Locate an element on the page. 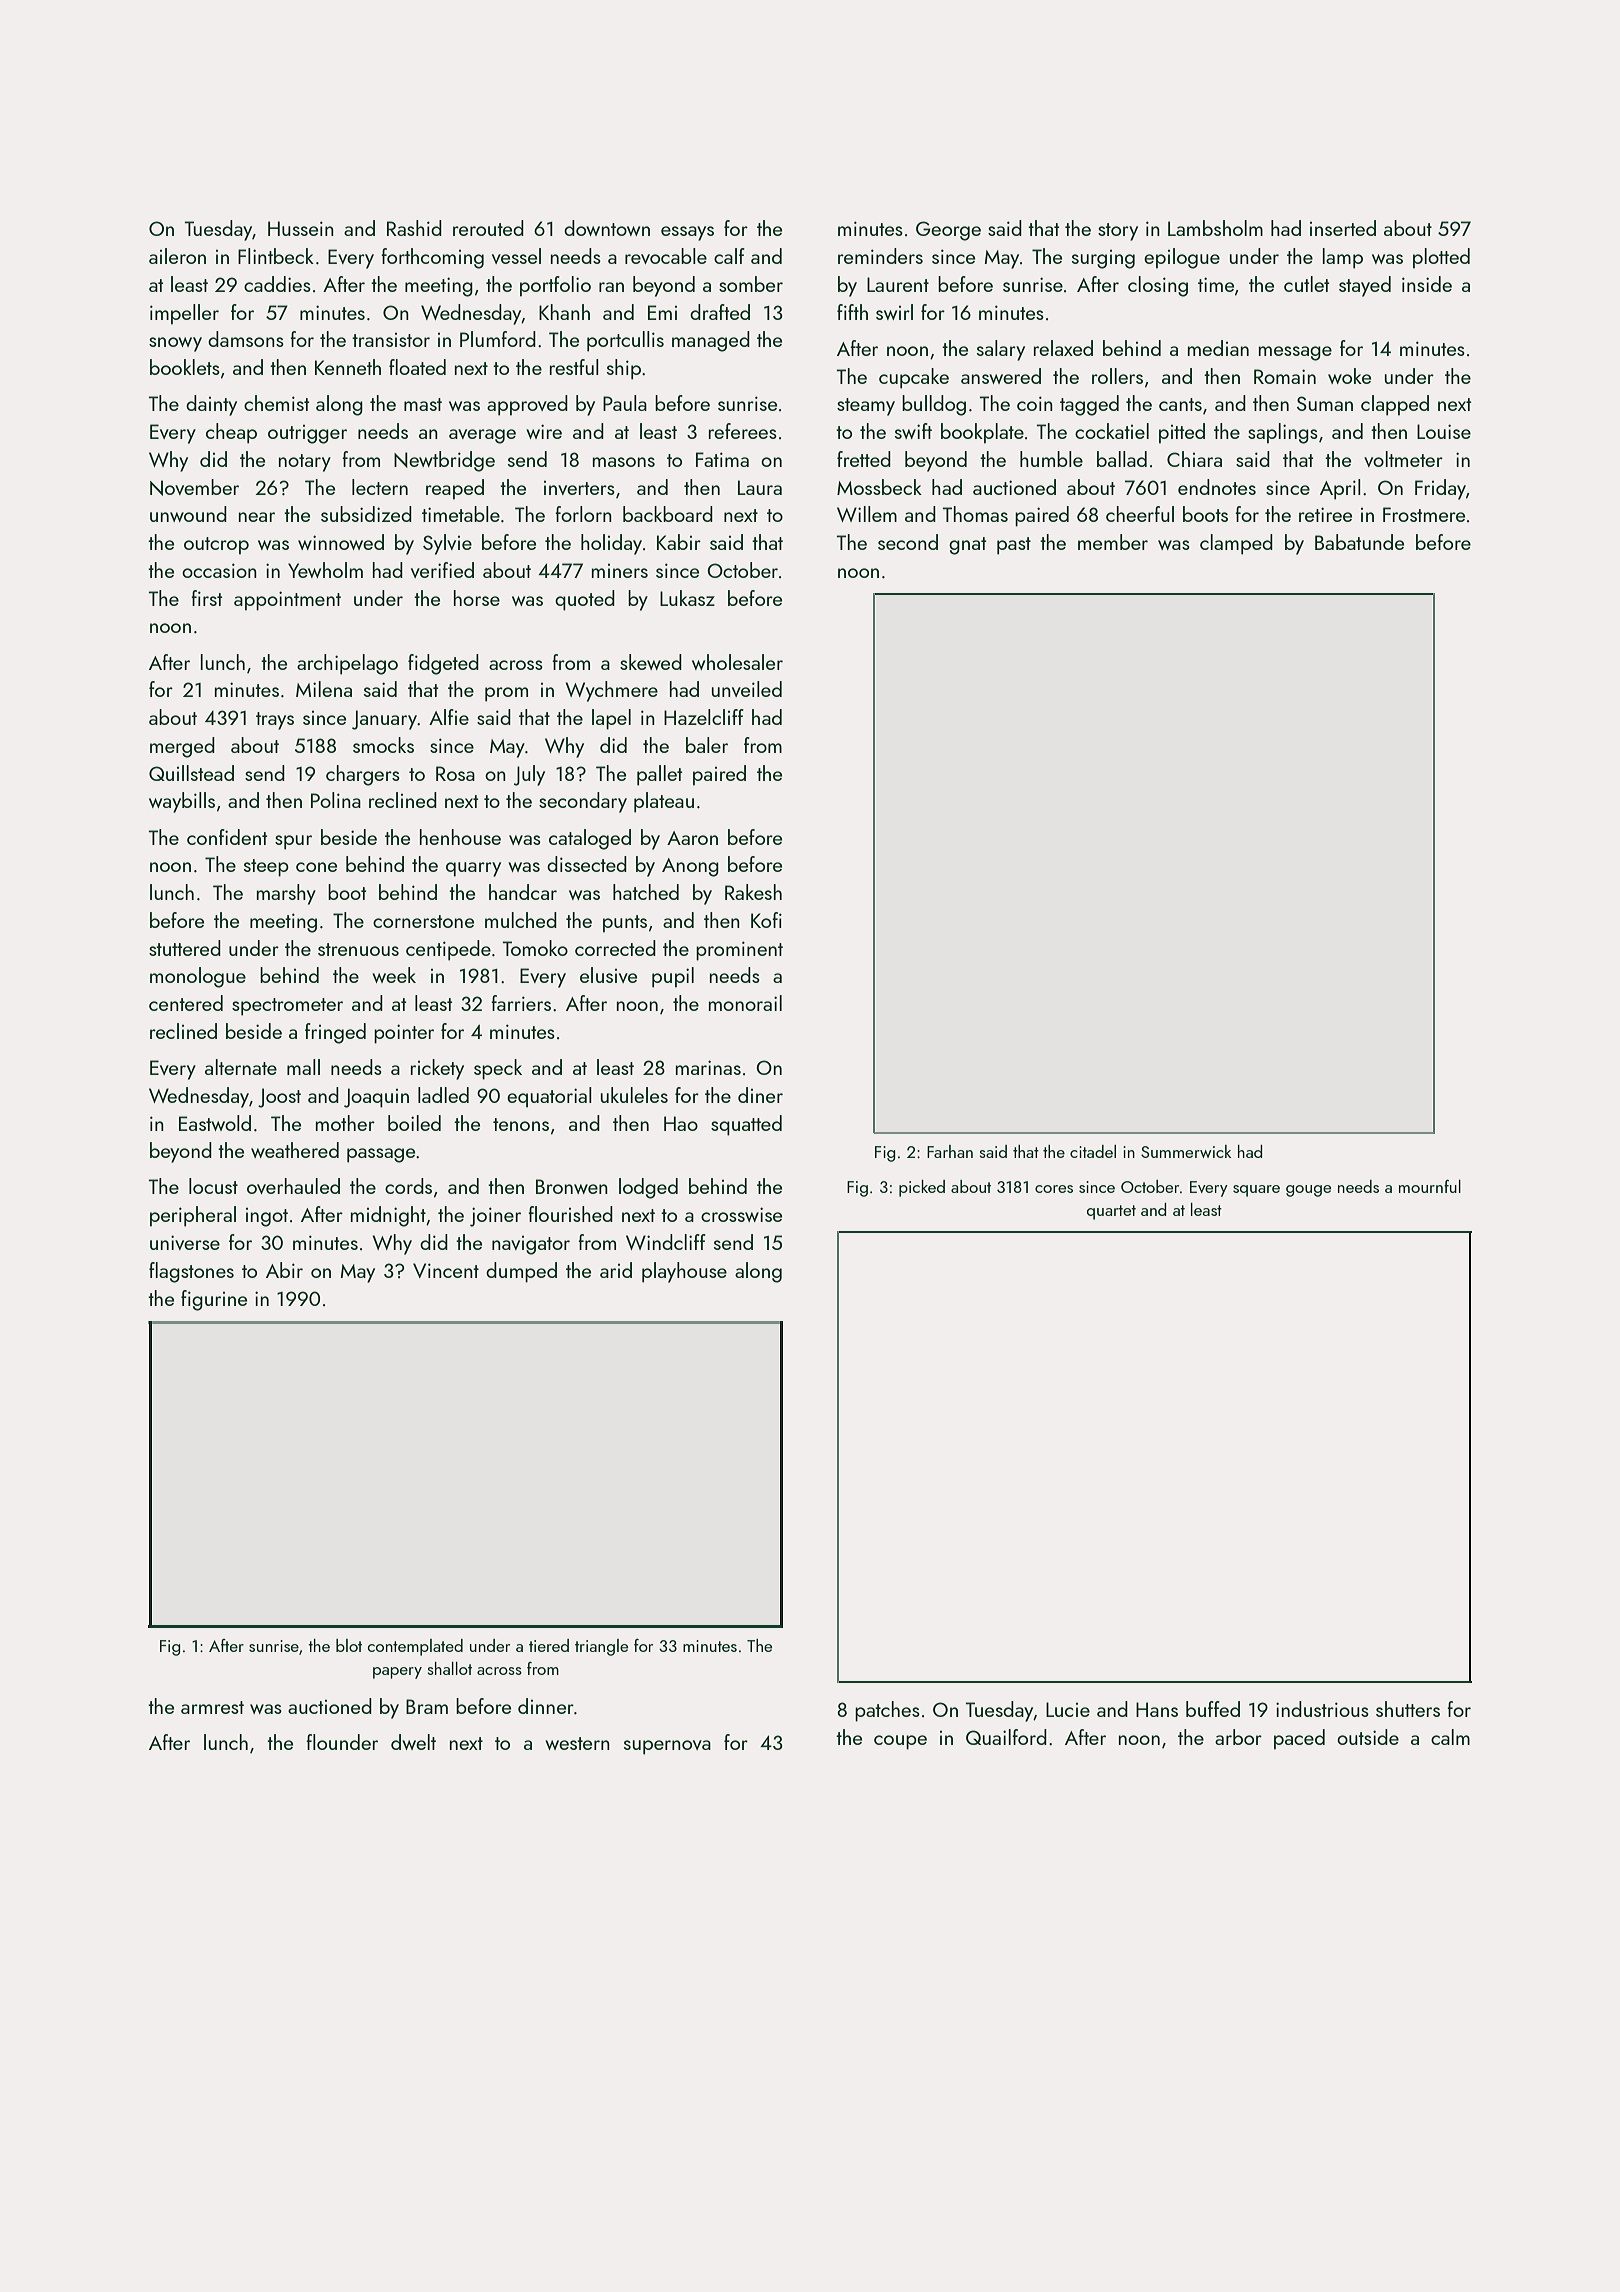 The height and width of the page is (2292, 1620). smocks is located at coordinates (383, 745).
